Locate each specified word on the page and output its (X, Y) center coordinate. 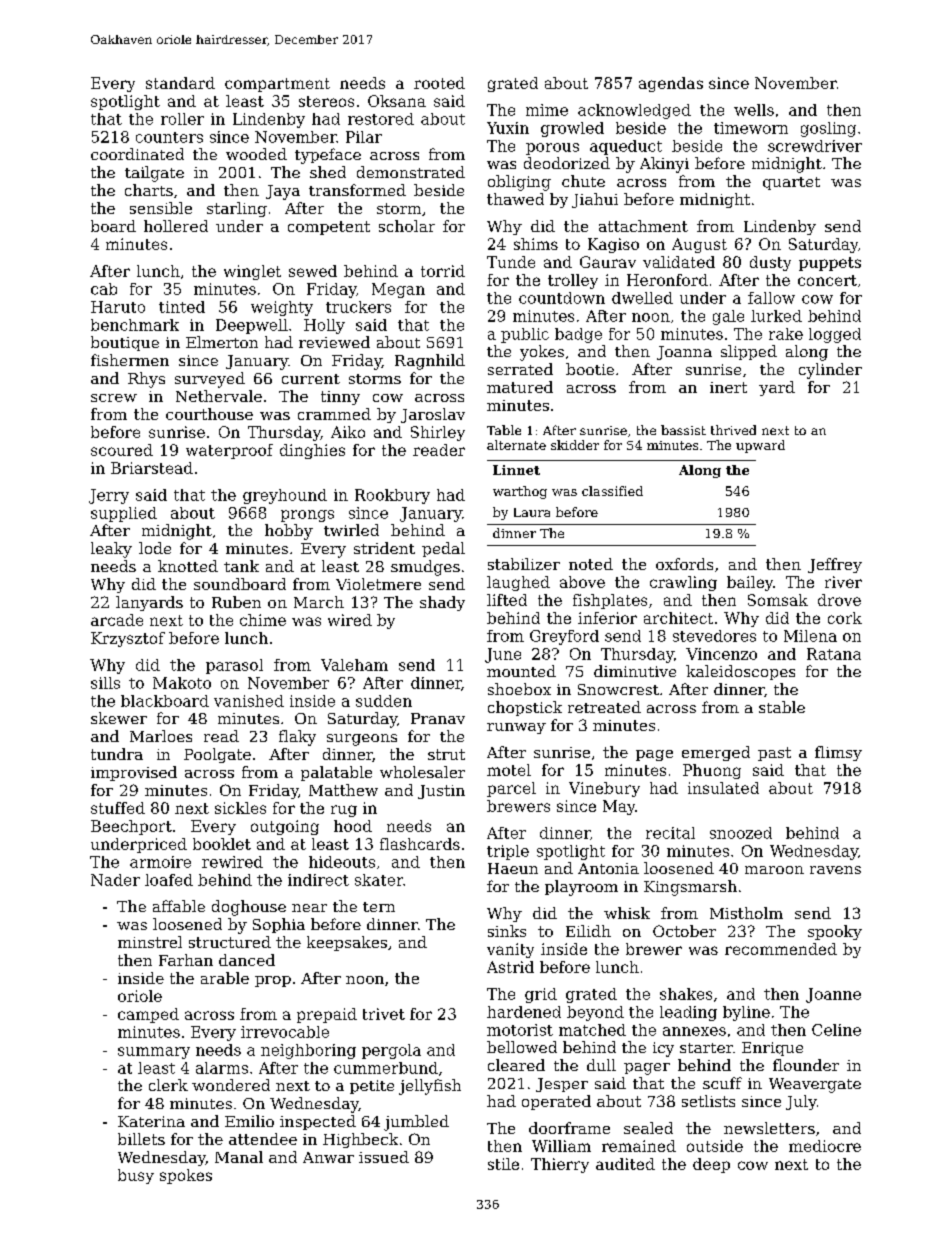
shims (536, 244)
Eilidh (588, 931)
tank (241, 566)
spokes (186, 1176)
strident (384, 548)
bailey (750, 583)
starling (237, 209)
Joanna (684, 353)
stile (503, 1164)
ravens (835, 870)
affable (179, 906)
